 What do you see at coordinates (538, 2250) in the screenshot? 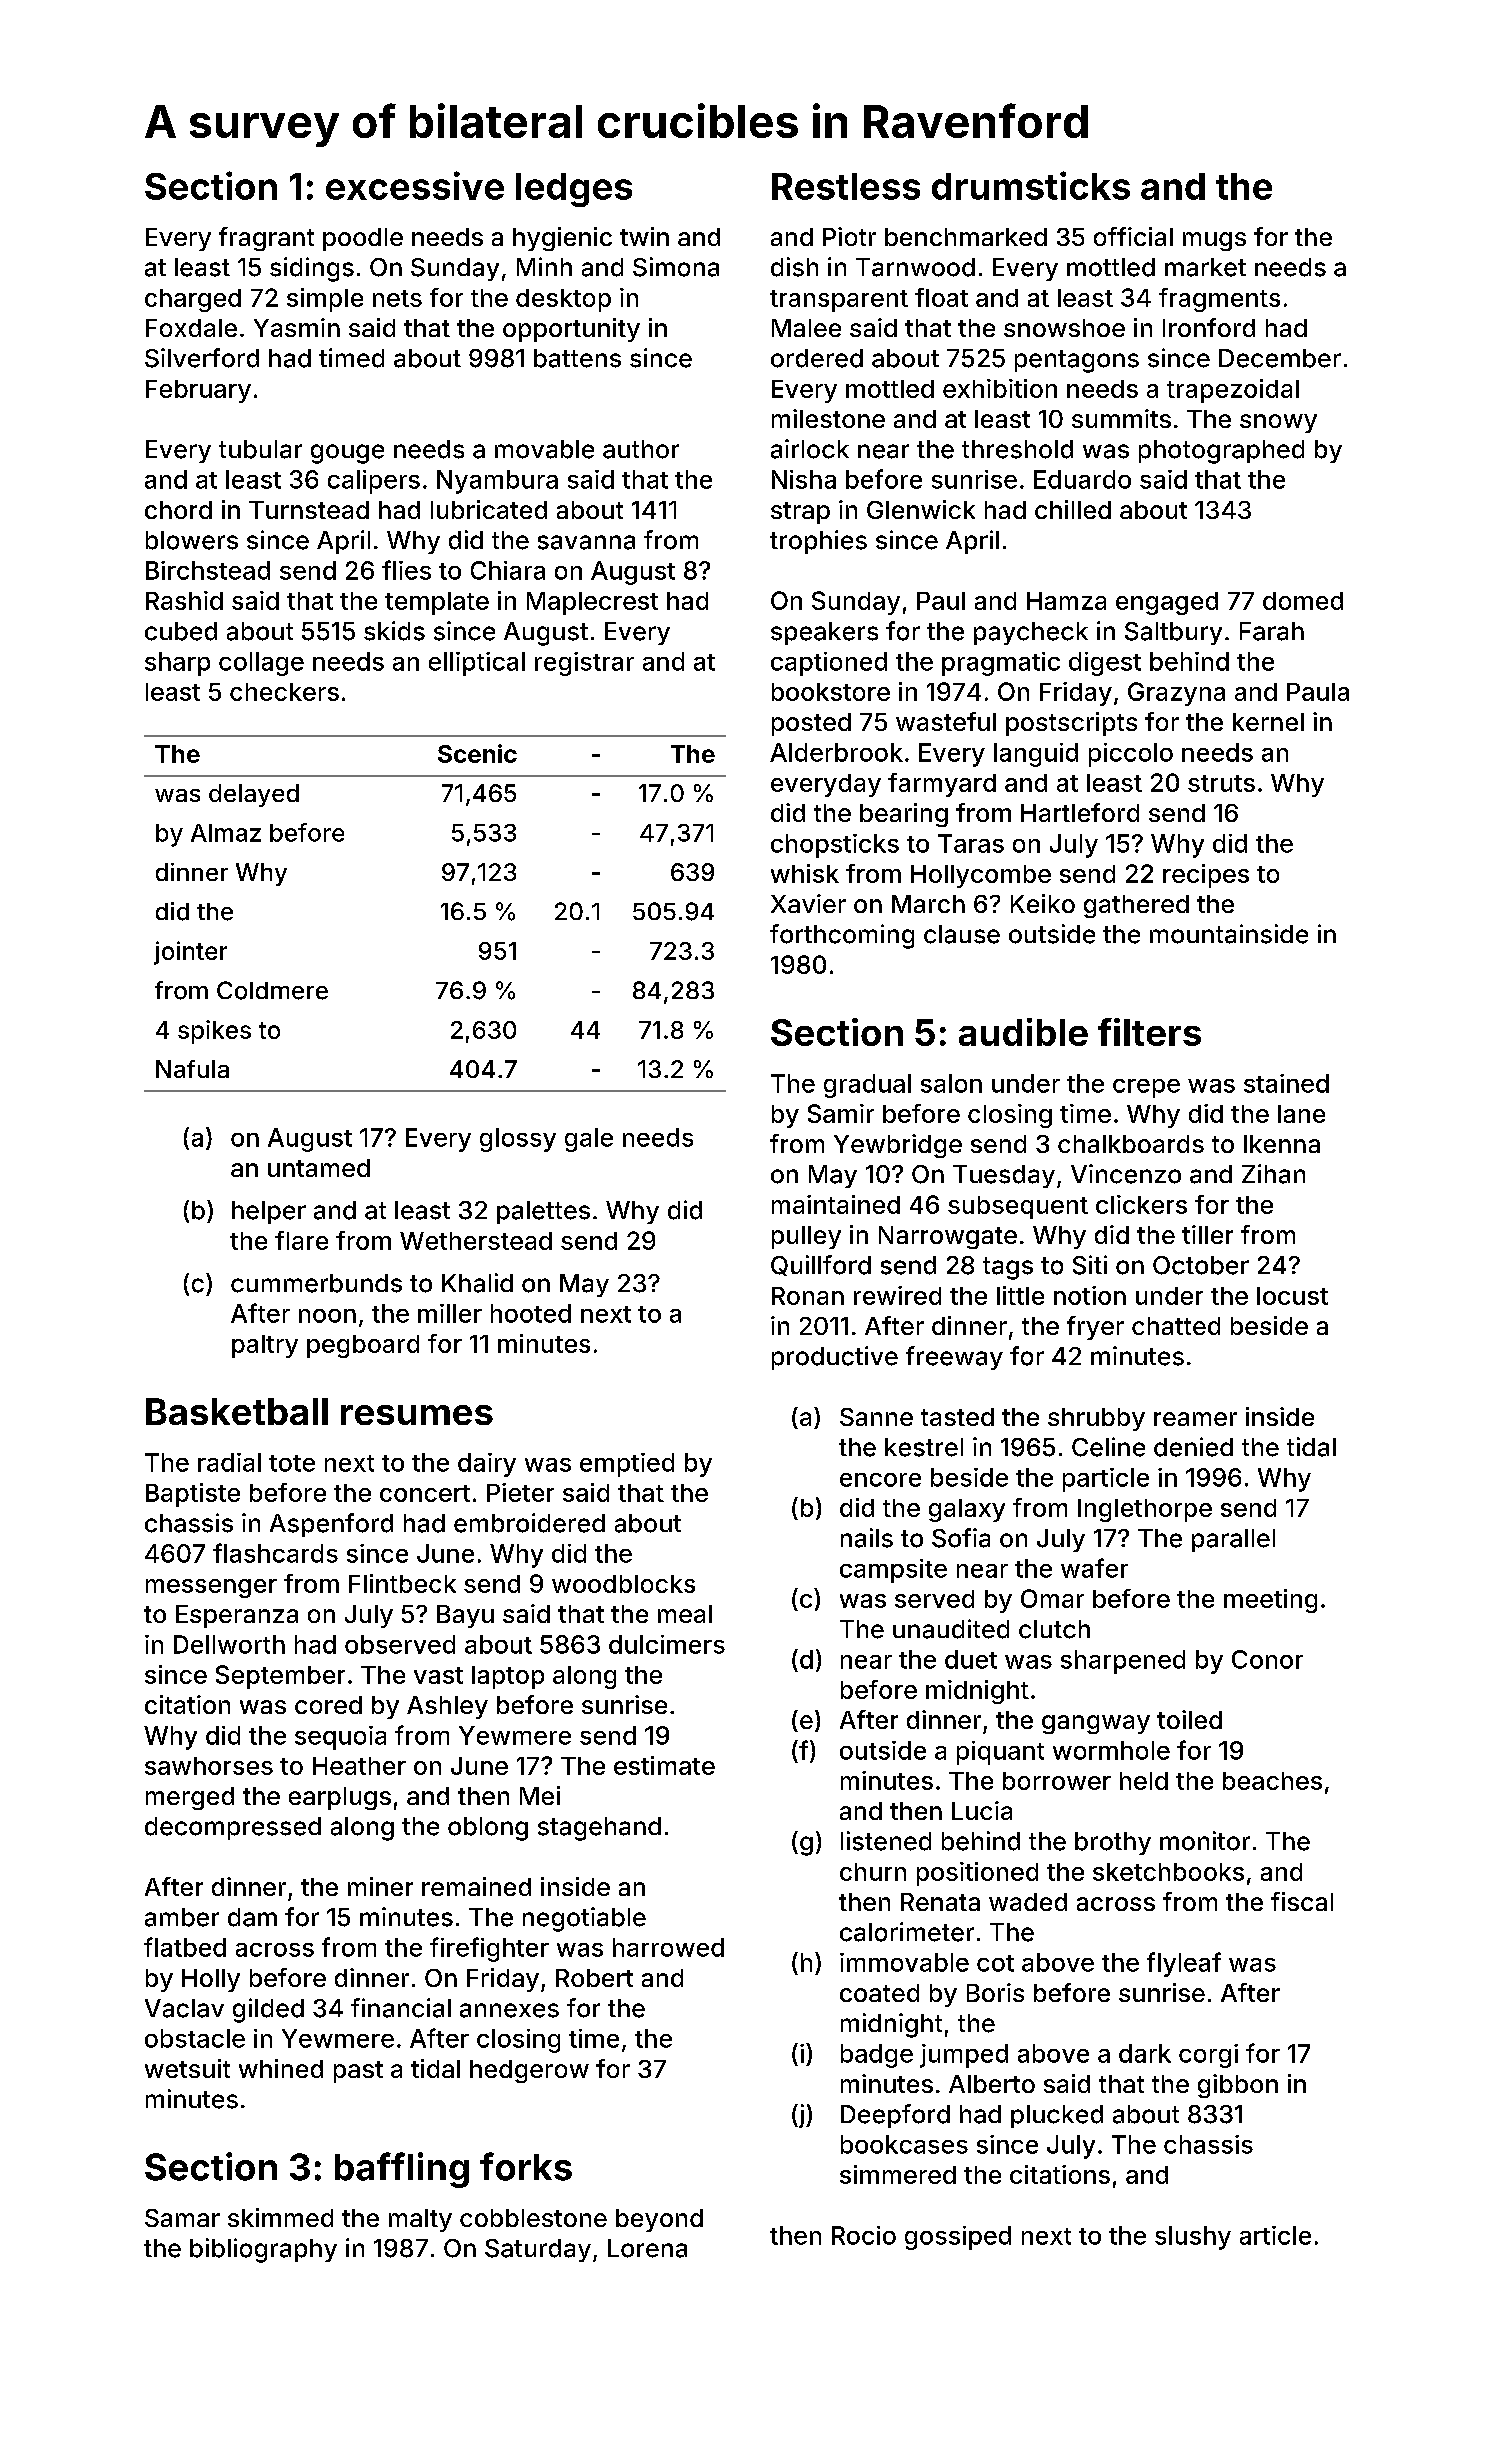
I see `Saturday` at bounding box center [538, 2250].
